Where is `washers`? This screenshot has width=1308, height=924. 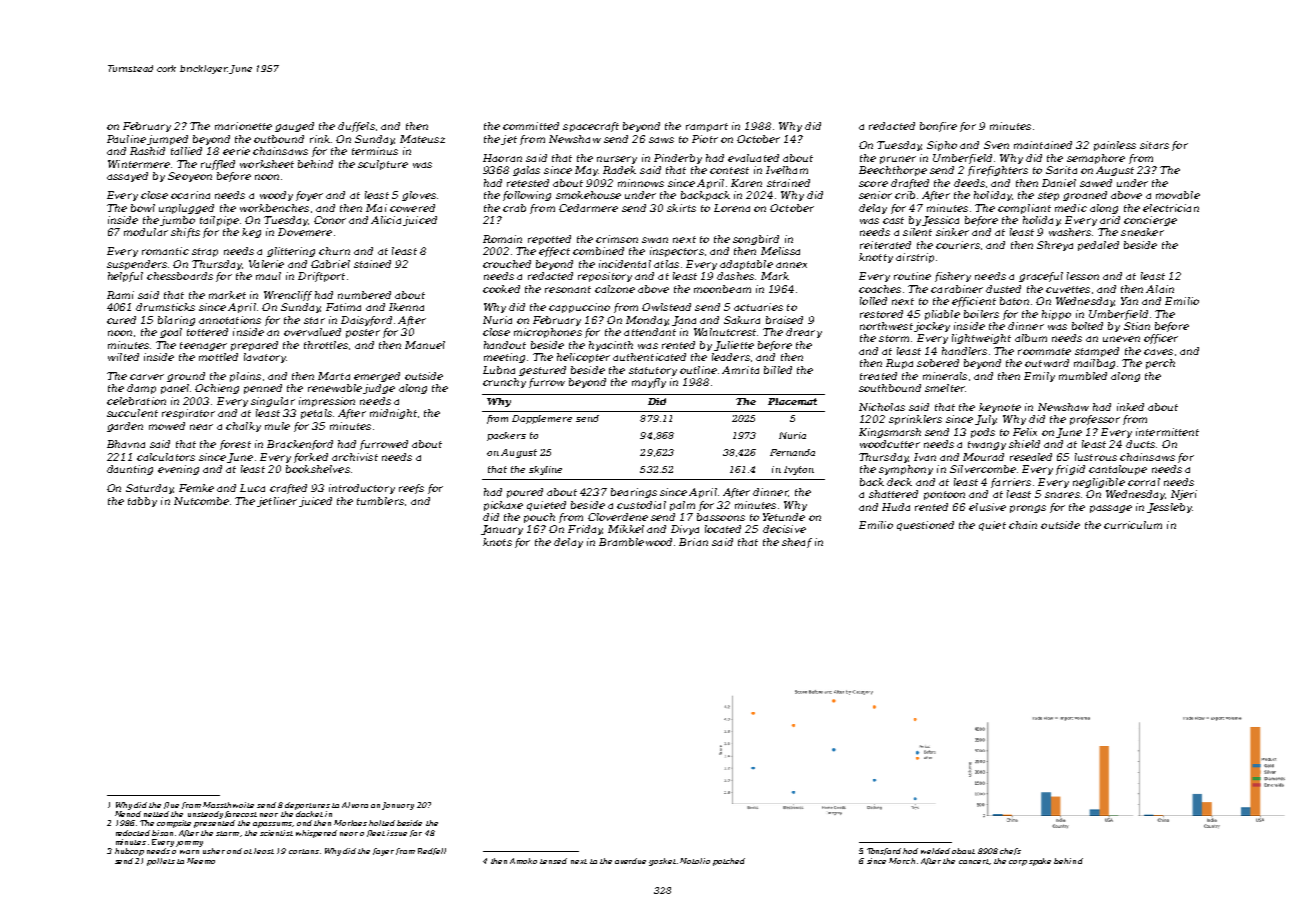 washers is located at coordinates (1070, 232).
